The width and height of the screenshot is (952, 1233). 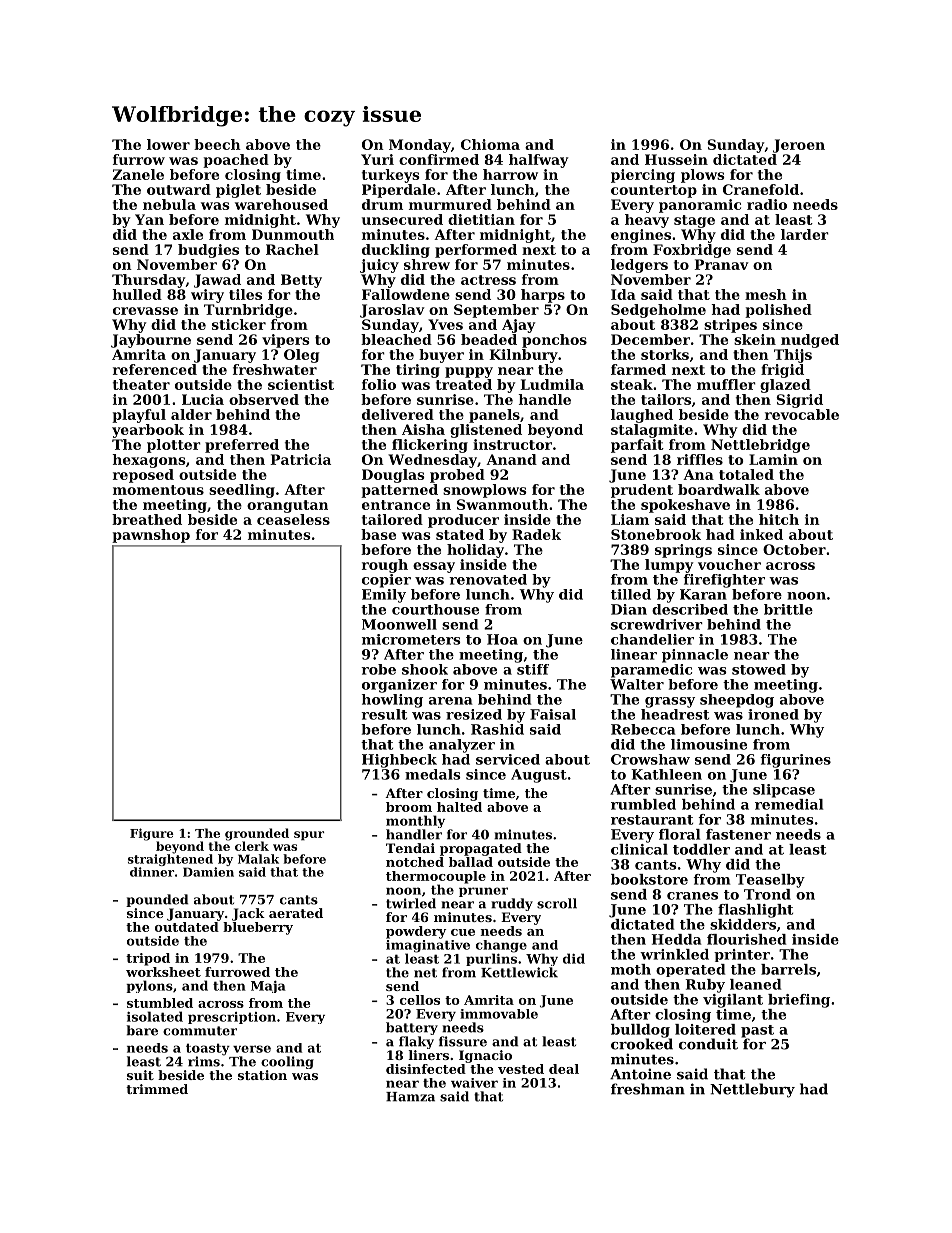 I want to click on beech, so click(x=217, y=144).
